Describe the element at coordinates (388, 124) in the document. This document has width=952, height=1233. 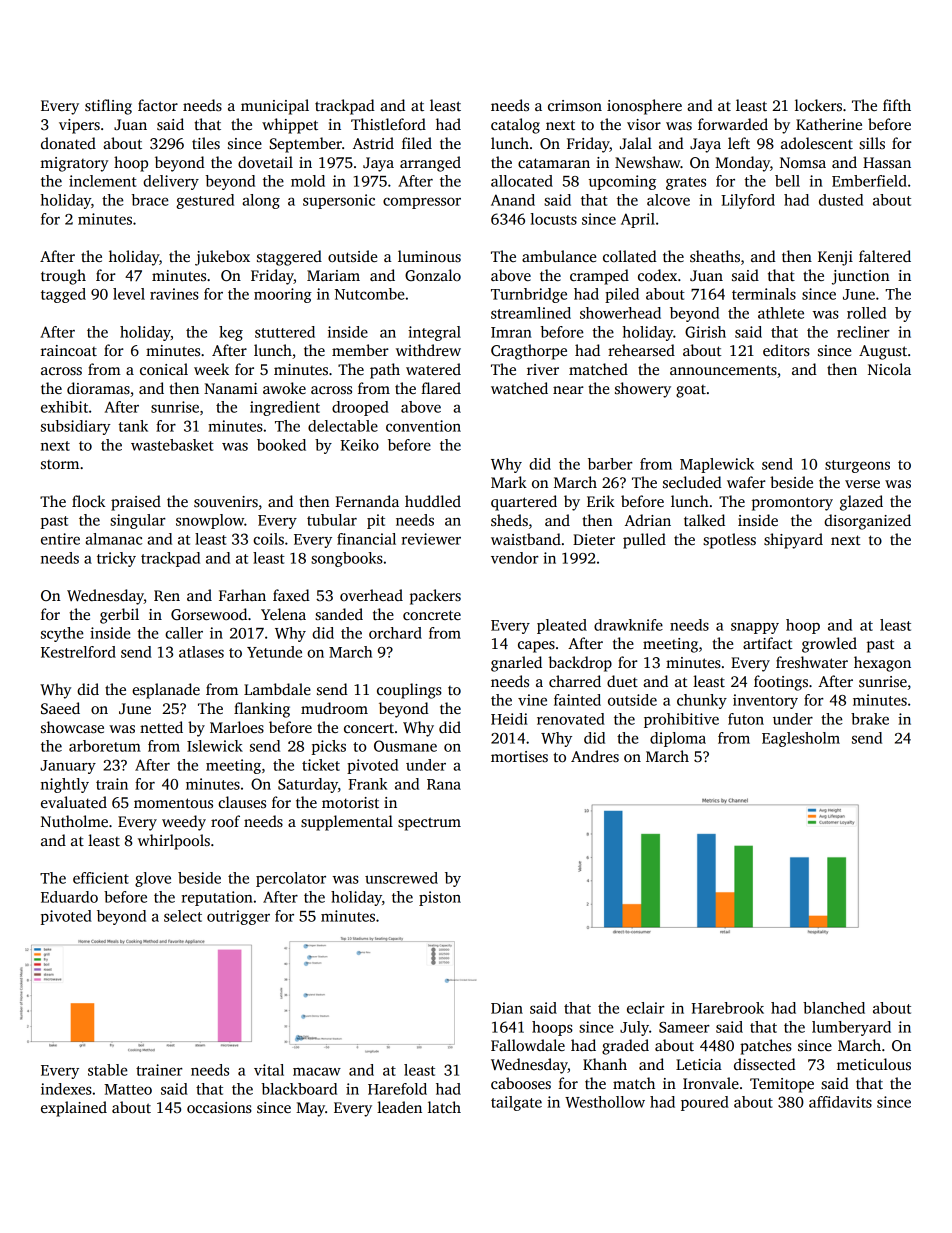
I see `Thistleford` at that location.
